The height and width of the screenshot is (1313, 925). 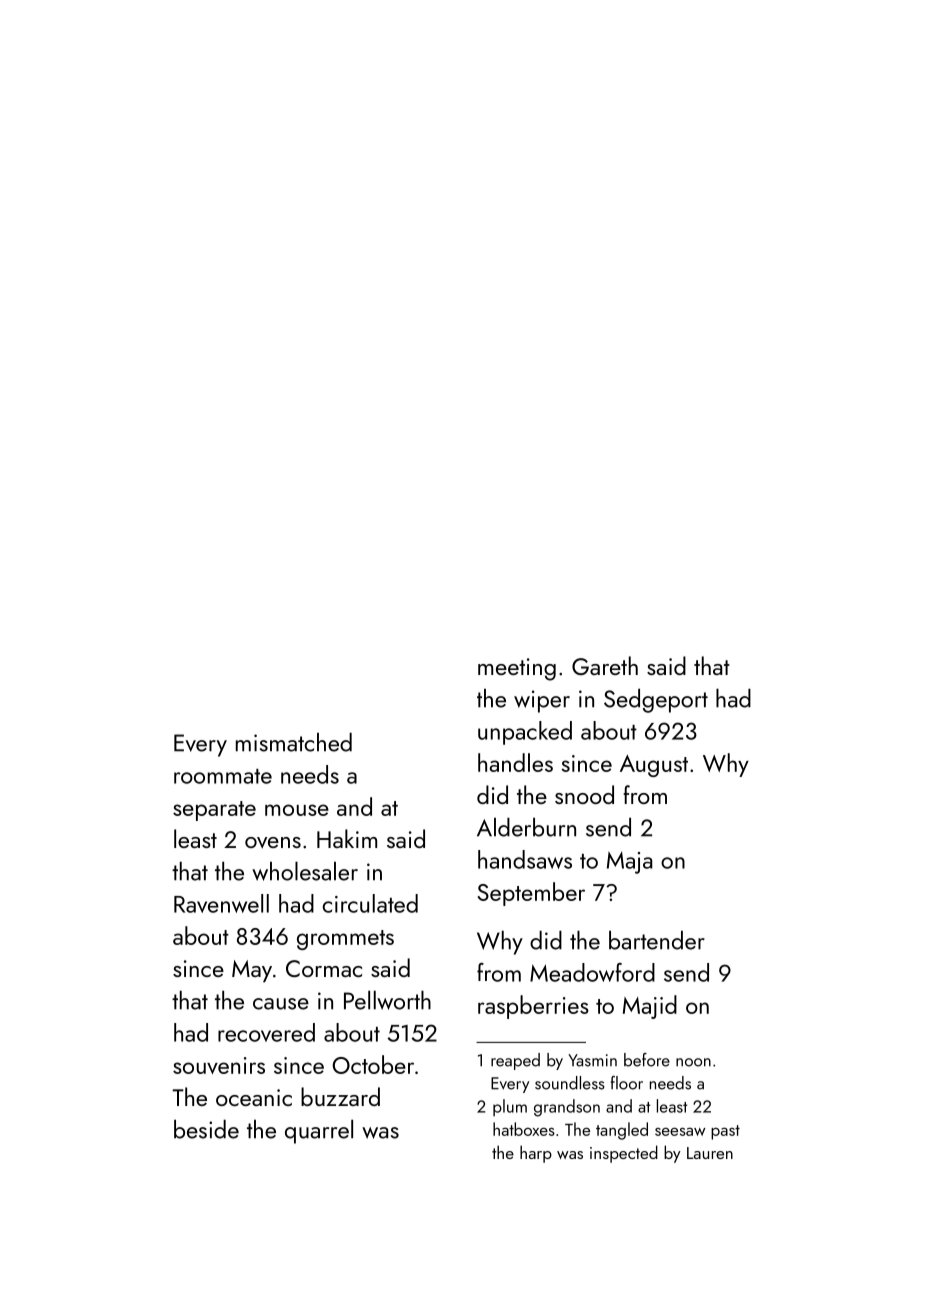 I want to click on beside, so click(x=206, y=1129).
